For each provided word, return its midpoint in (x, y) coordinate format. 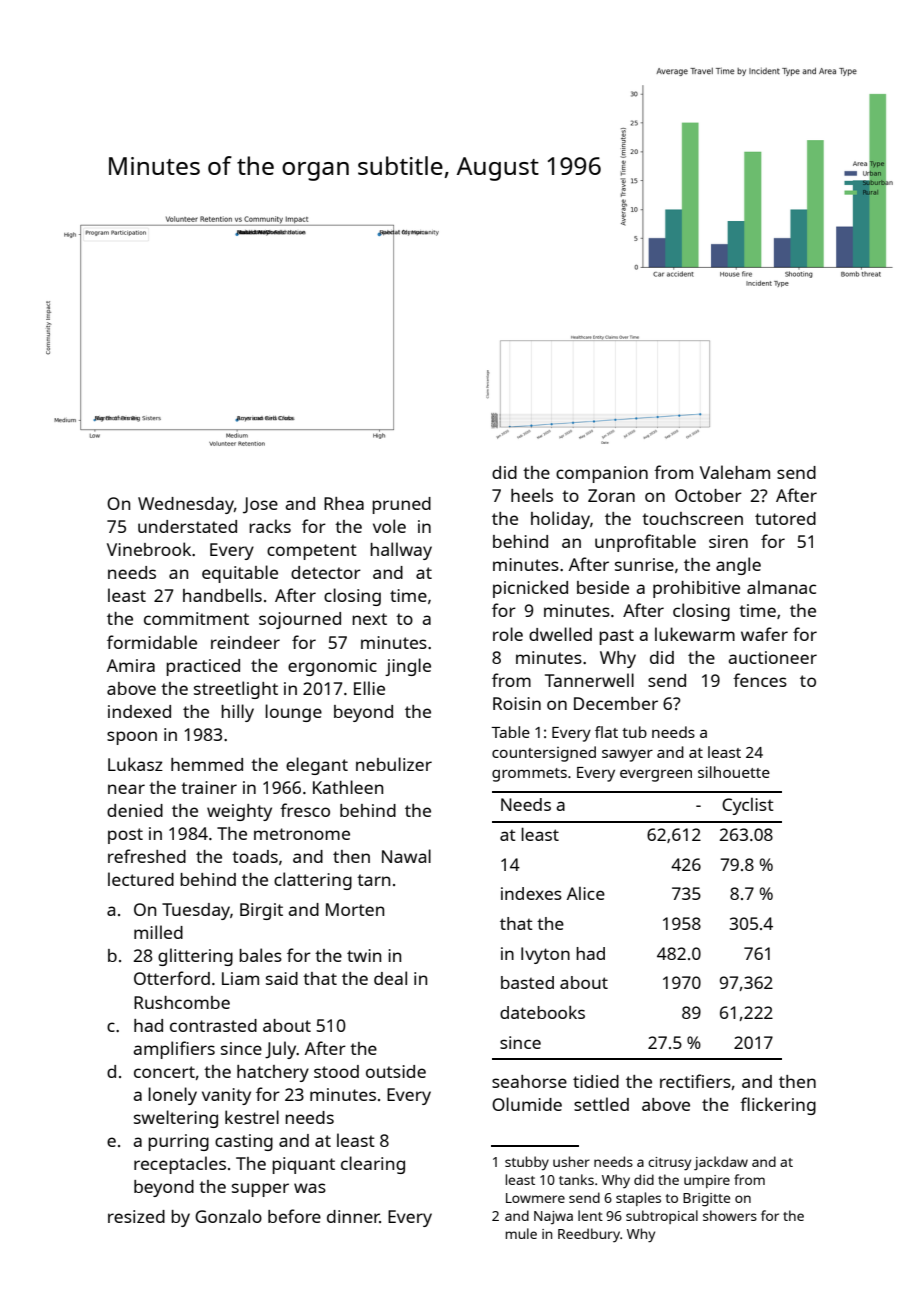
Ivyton (545, 955)
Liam (240, 978)
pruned (401, 505)
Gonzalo (228, 1216)
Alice (586, 893)
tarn (373, 880)
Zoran (611, 495)
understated (187, 526)
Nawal (406, 856)
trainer (209, 787)
